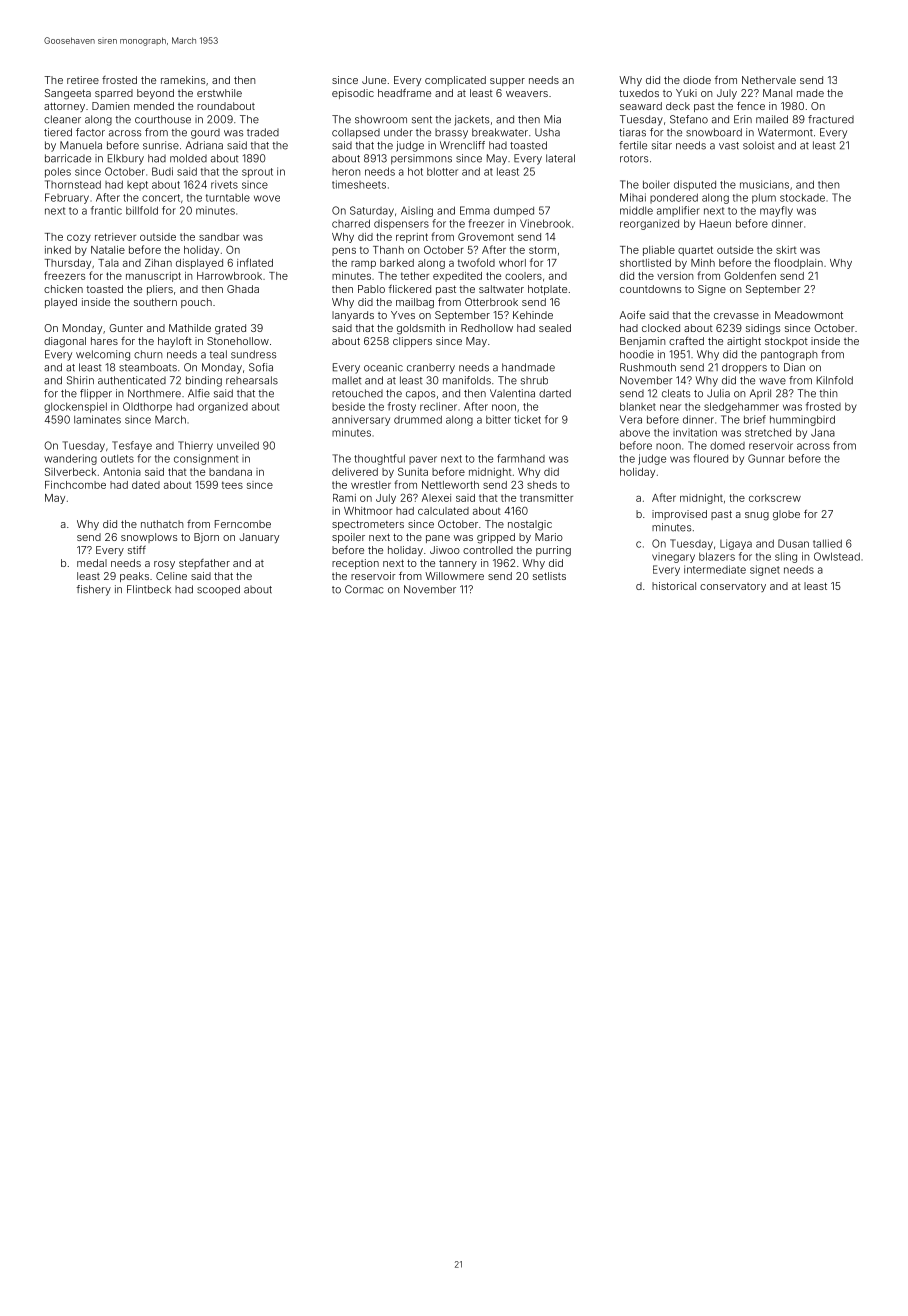 The height and width of the screenshot is (1316, 908). What do you see at coordinates (637, 354) in the screenshot?
I see `hoodie` at bounding box center [637, 354].
